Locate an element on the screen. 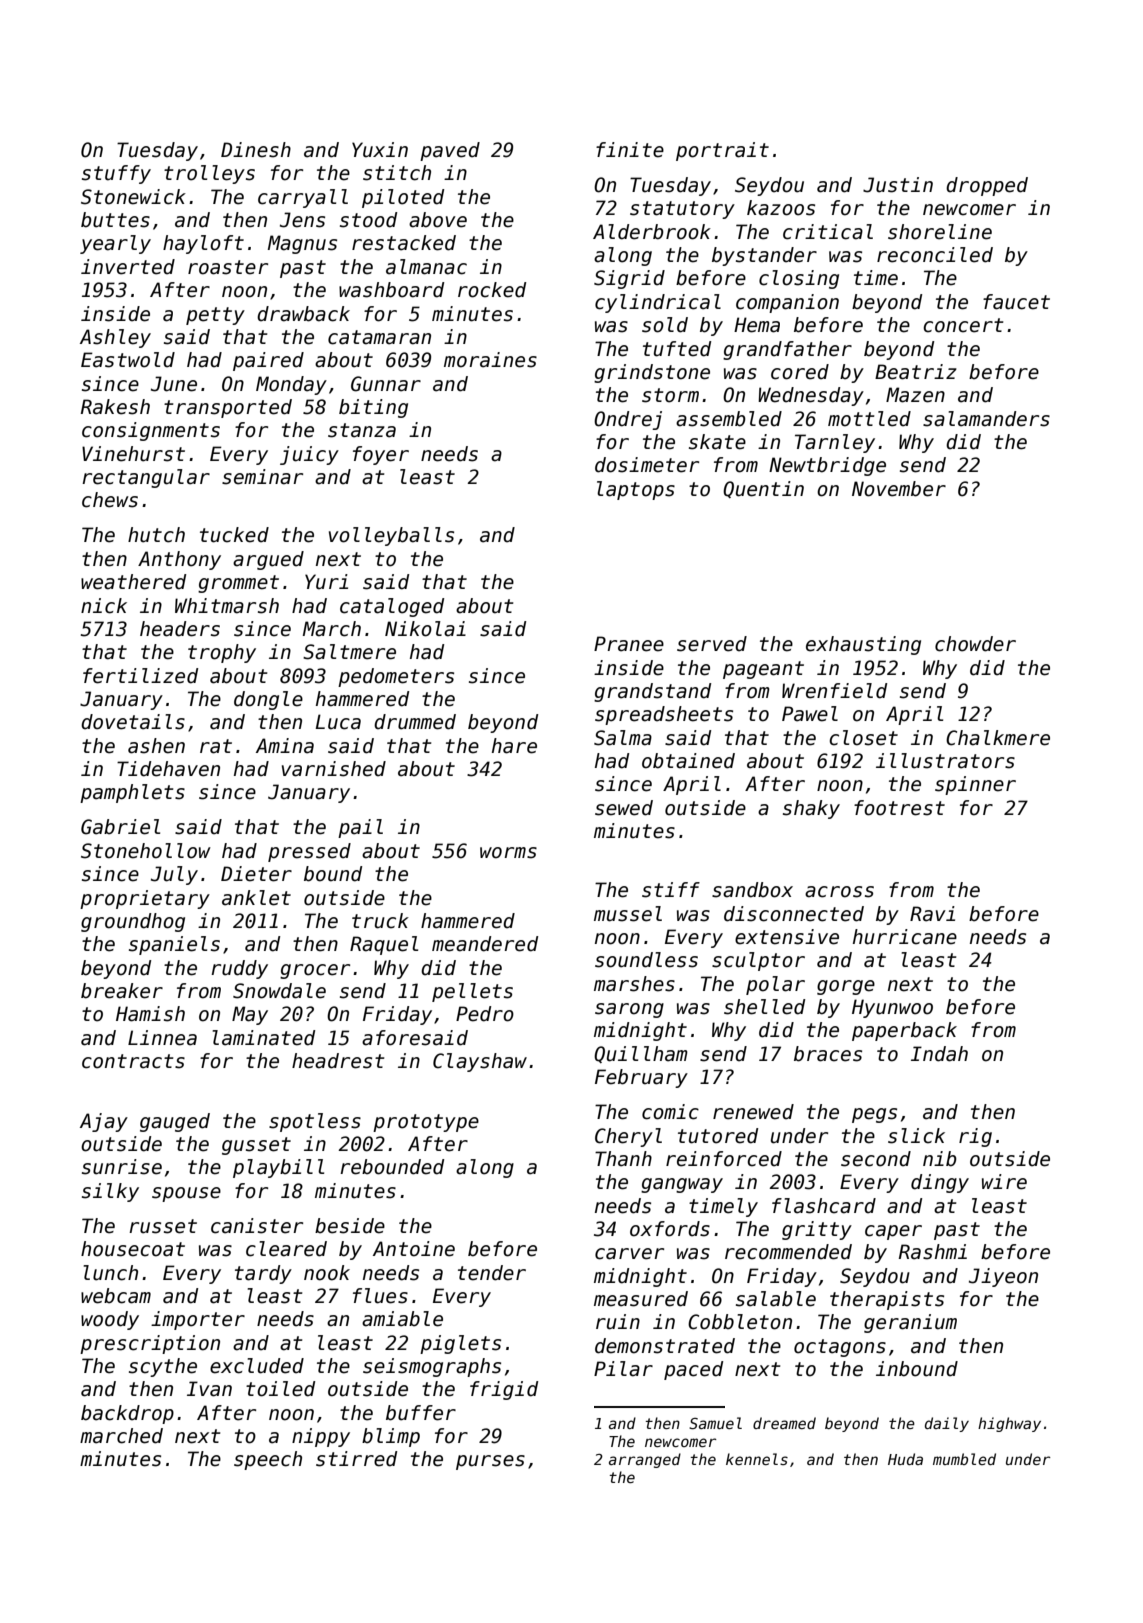 The image size is (1143, 1623). portrait is located at coordinates (722, 151).
